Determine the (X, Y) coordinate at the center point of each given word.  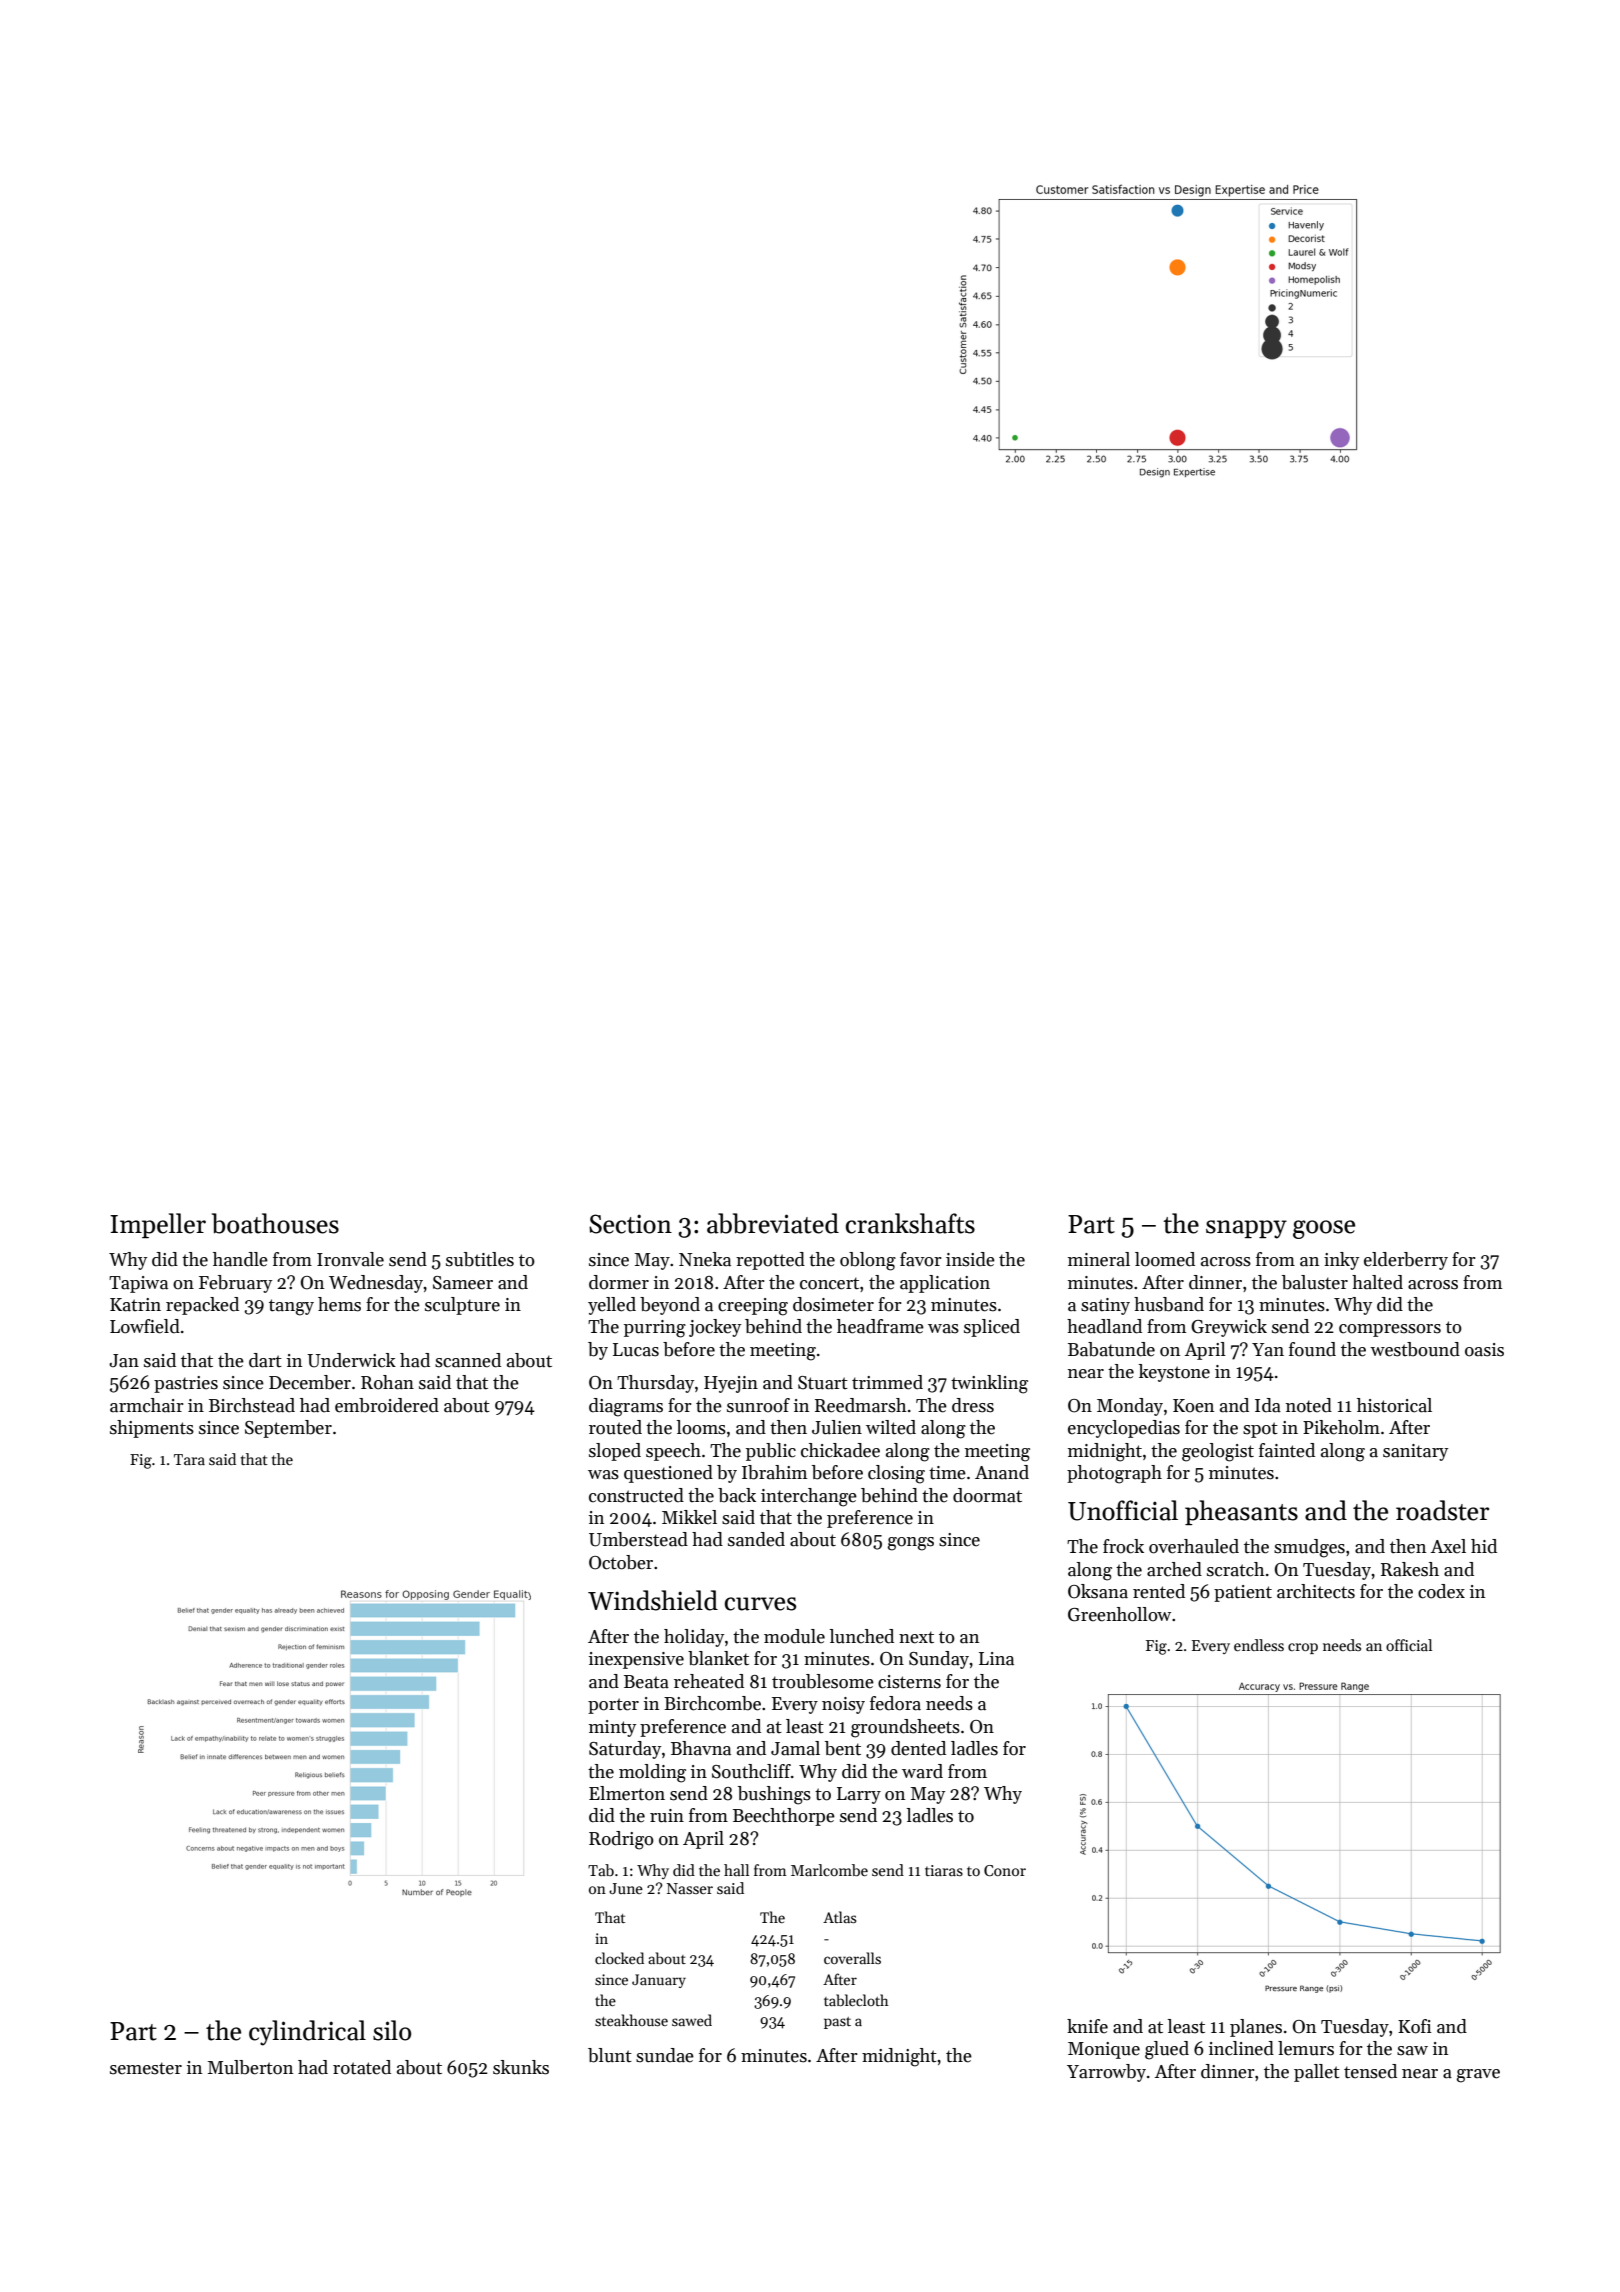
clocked (619, 1958)
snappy (1246, 1229)
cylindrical (307, 2033)
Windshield (653, 1600)
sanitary (1415, 1452)
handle (240, 1259)
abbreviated (773, 1223)
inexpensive (636, 1660)
